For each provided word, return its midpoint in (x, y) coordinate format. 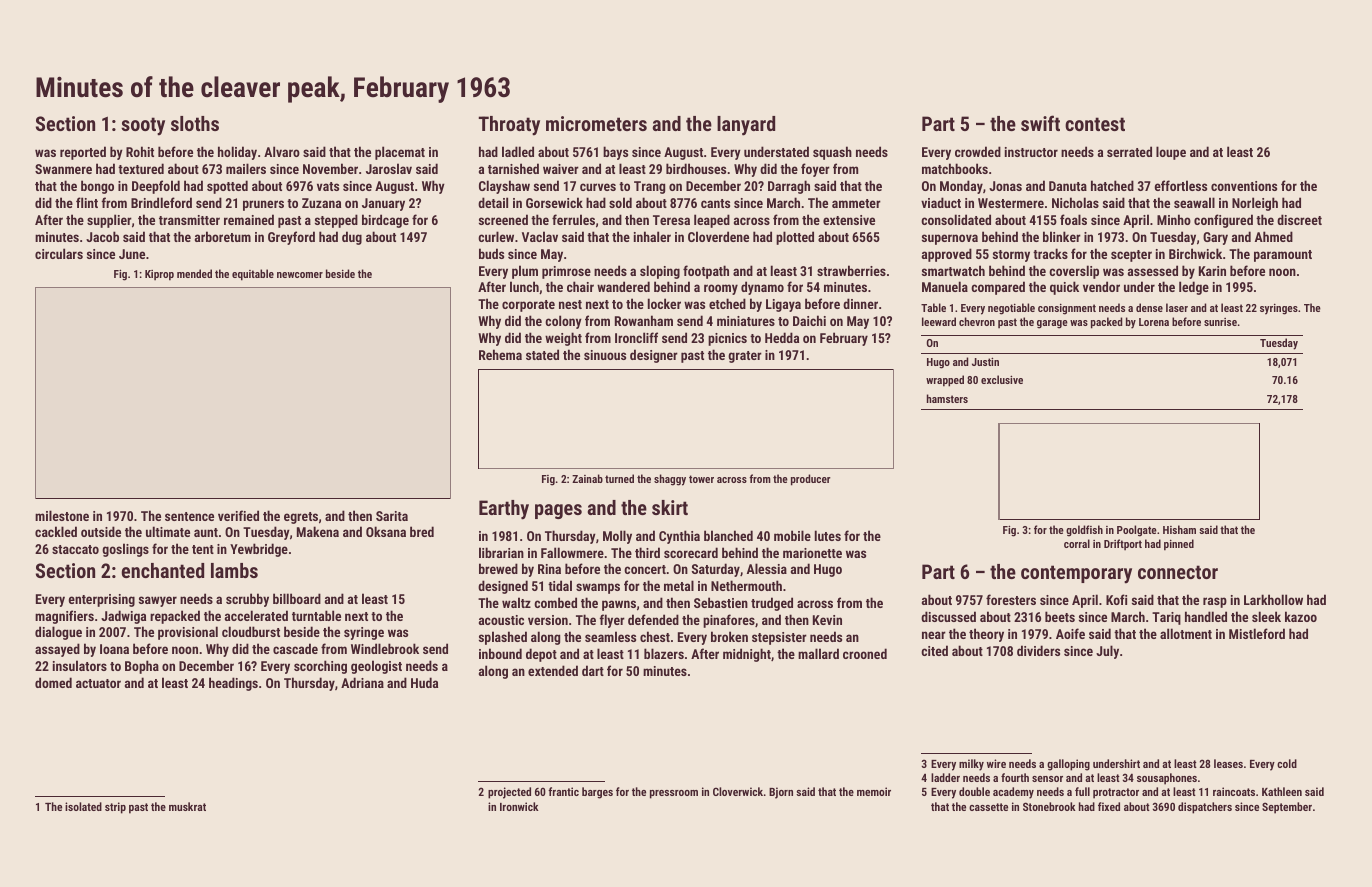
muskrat (187, 806)
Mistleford (1257, 633)
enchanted (163, 570)
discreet (1299, 219)
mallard (818, 653)
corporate (528, 306)
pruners (263, 205)
